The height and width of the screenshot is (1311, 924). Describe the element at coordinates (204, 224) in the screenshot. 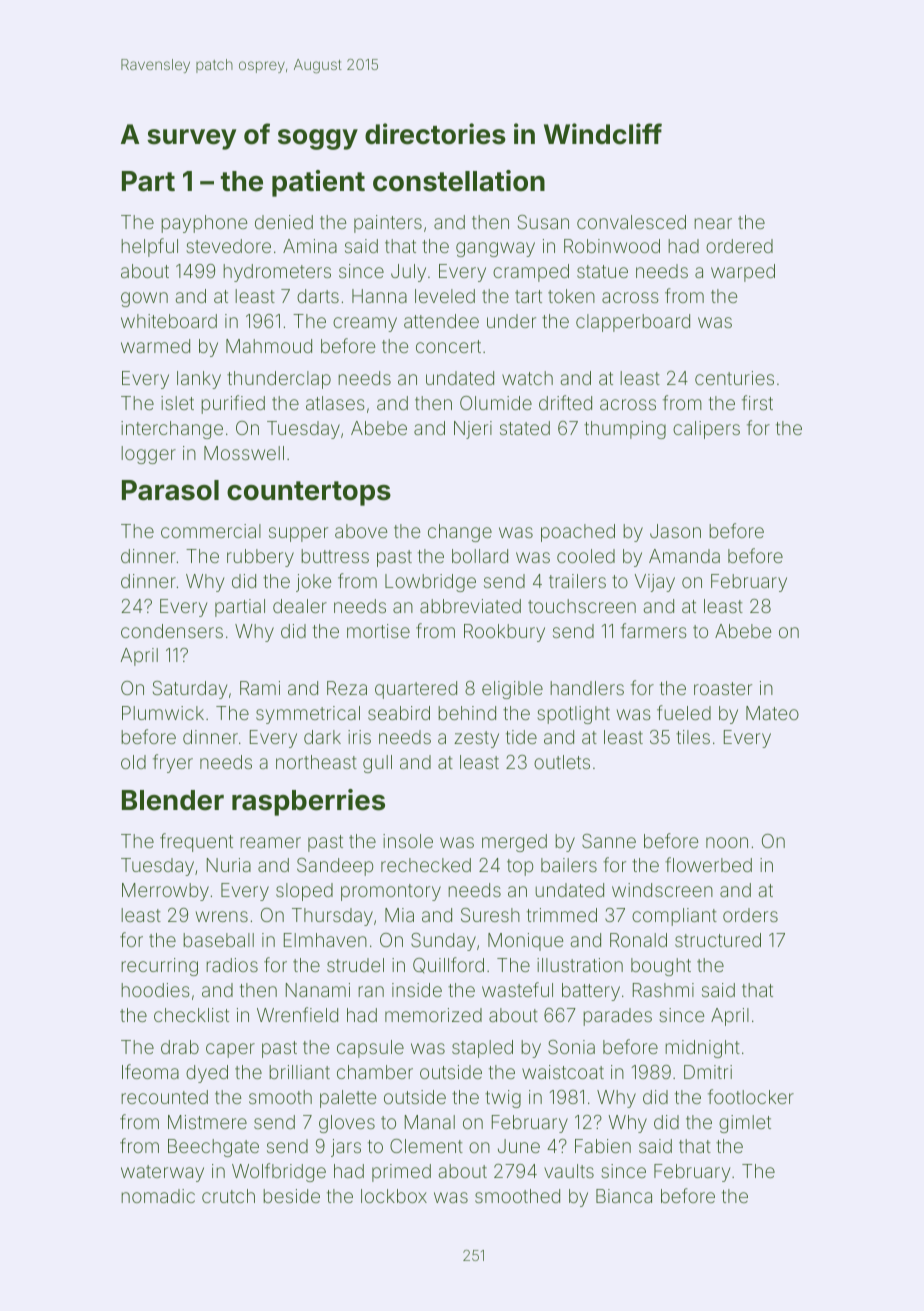

I see `payphone` at that location.
